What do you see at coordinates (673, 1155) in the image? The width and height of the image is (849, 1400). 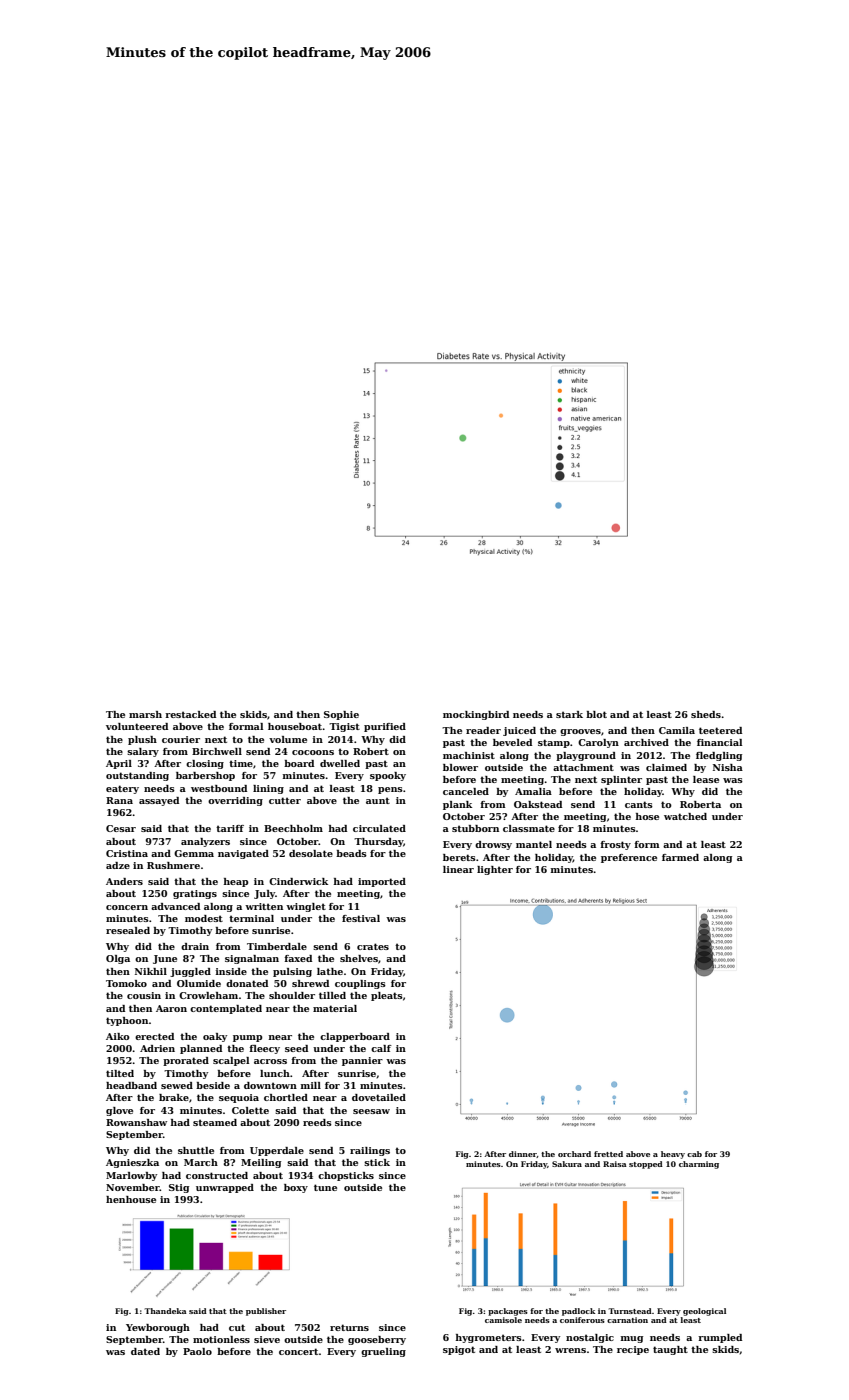 I see `heavy` at bounding box center [673, 1155].
